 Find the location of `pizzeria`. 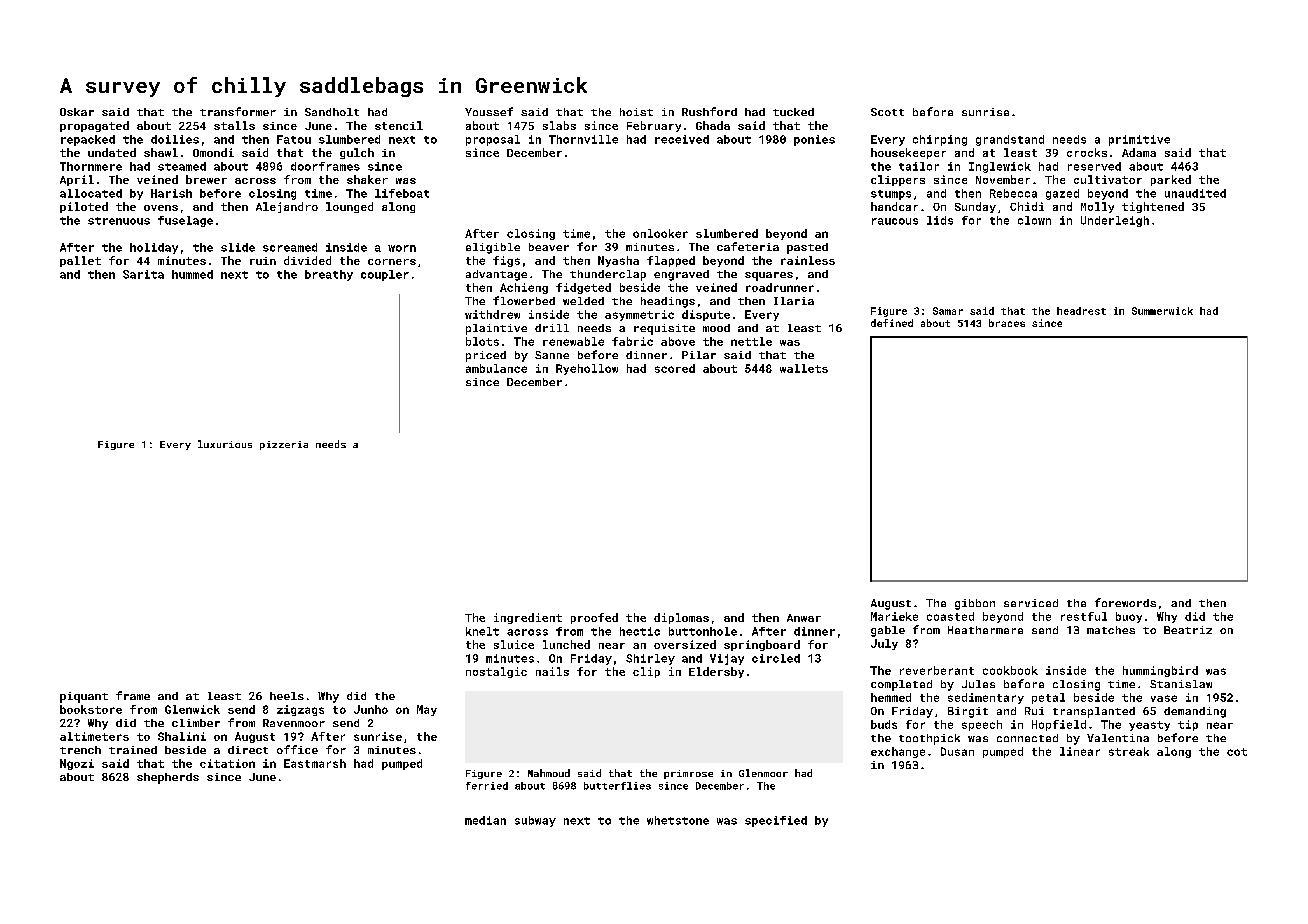

pizzeria is located at coordinates (284, 445).
